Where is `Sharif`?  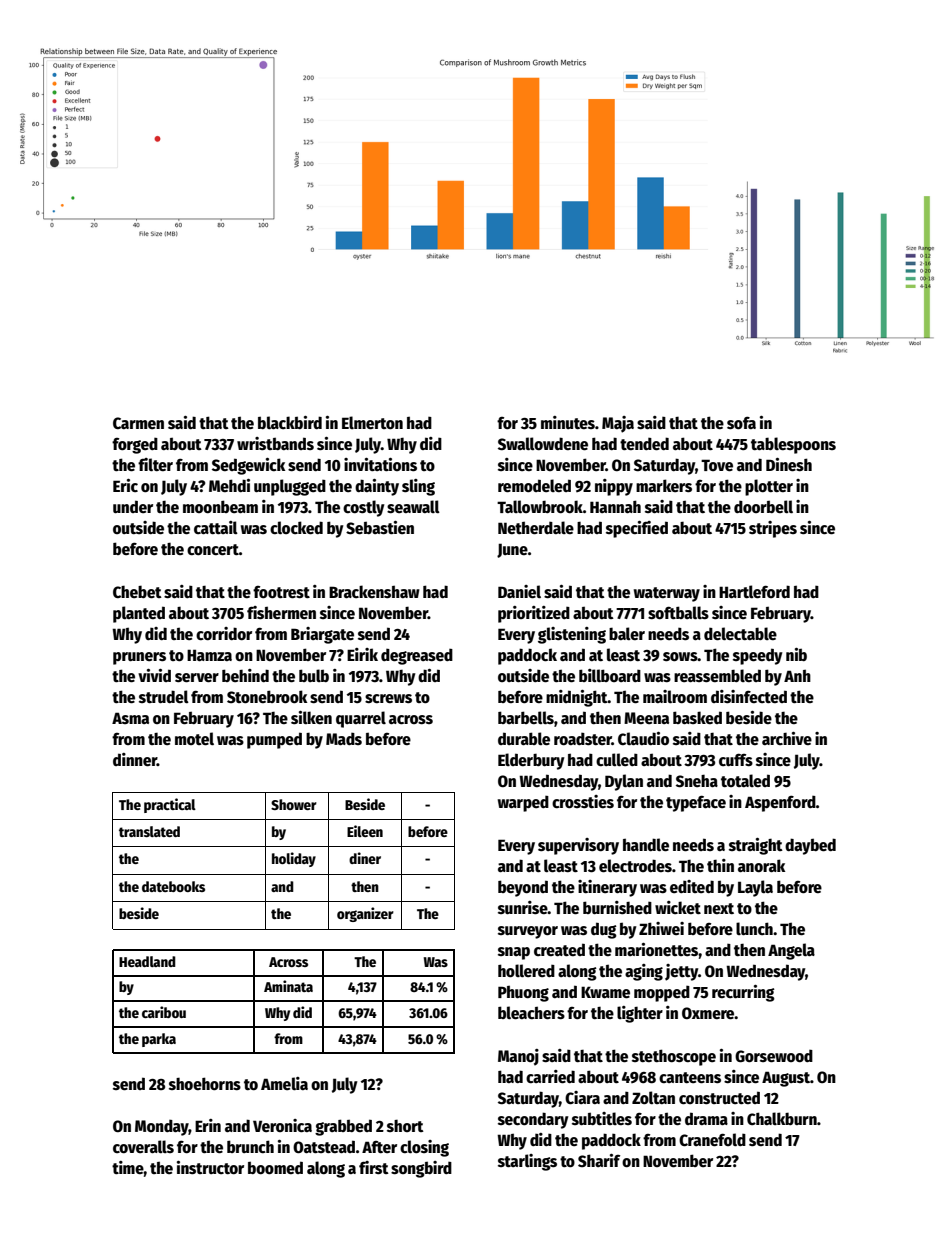 Sharif is located at coordinates (599, 1160).
